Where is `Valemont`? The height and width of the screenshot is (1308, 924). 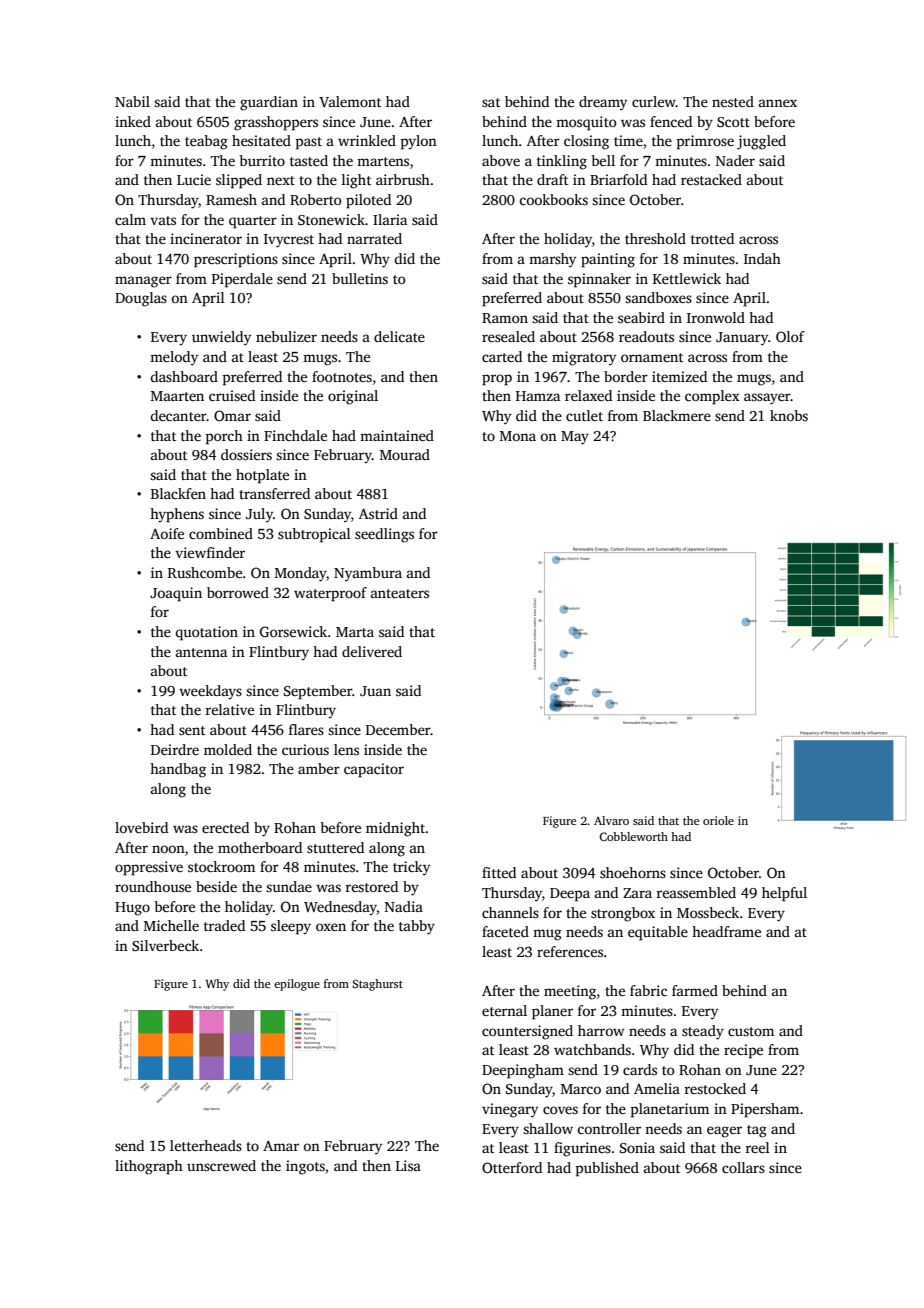 Valemont is located at coordinates (350, 101).
